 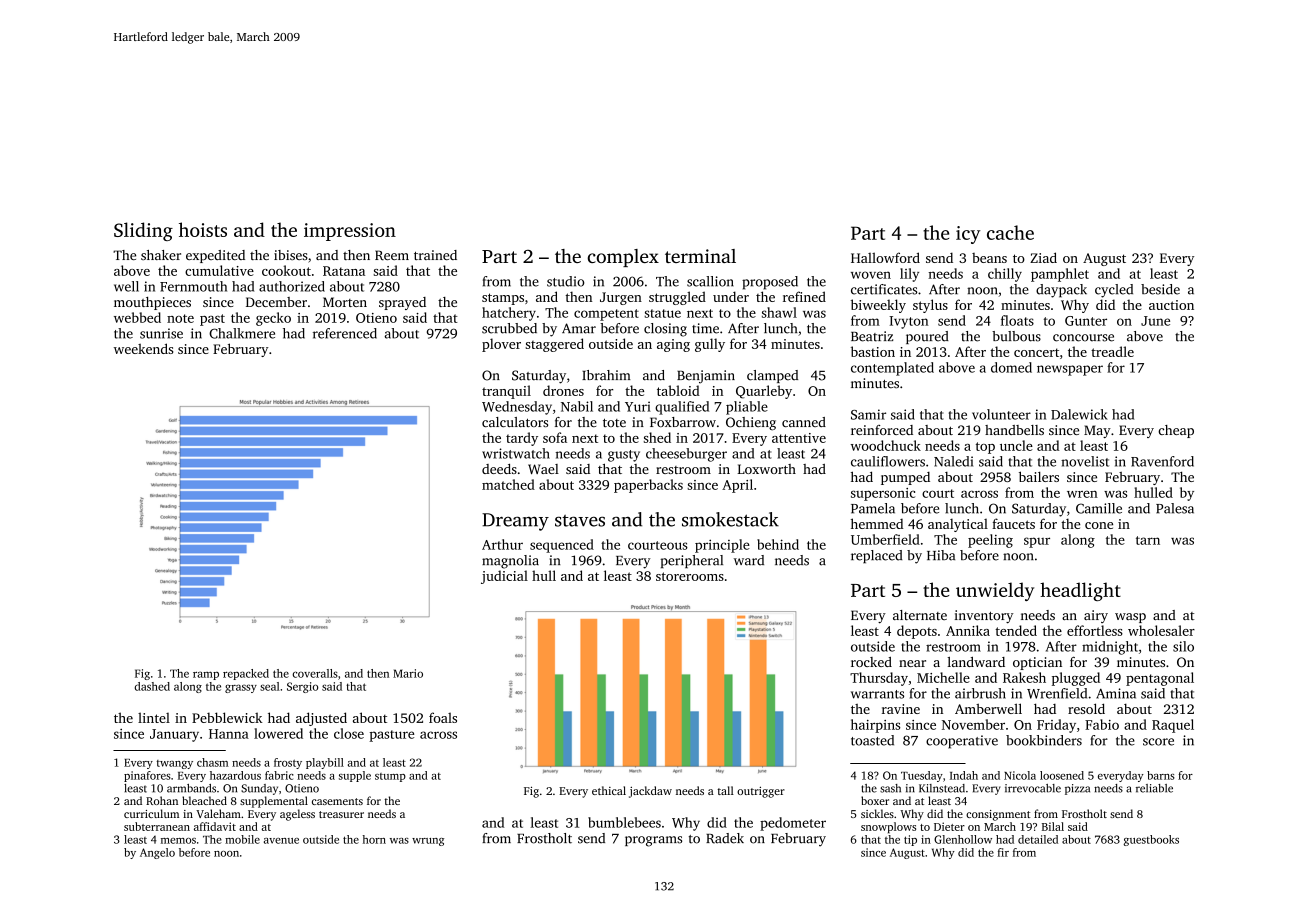 I want to click on judicial, so click(x=504, y=577).
